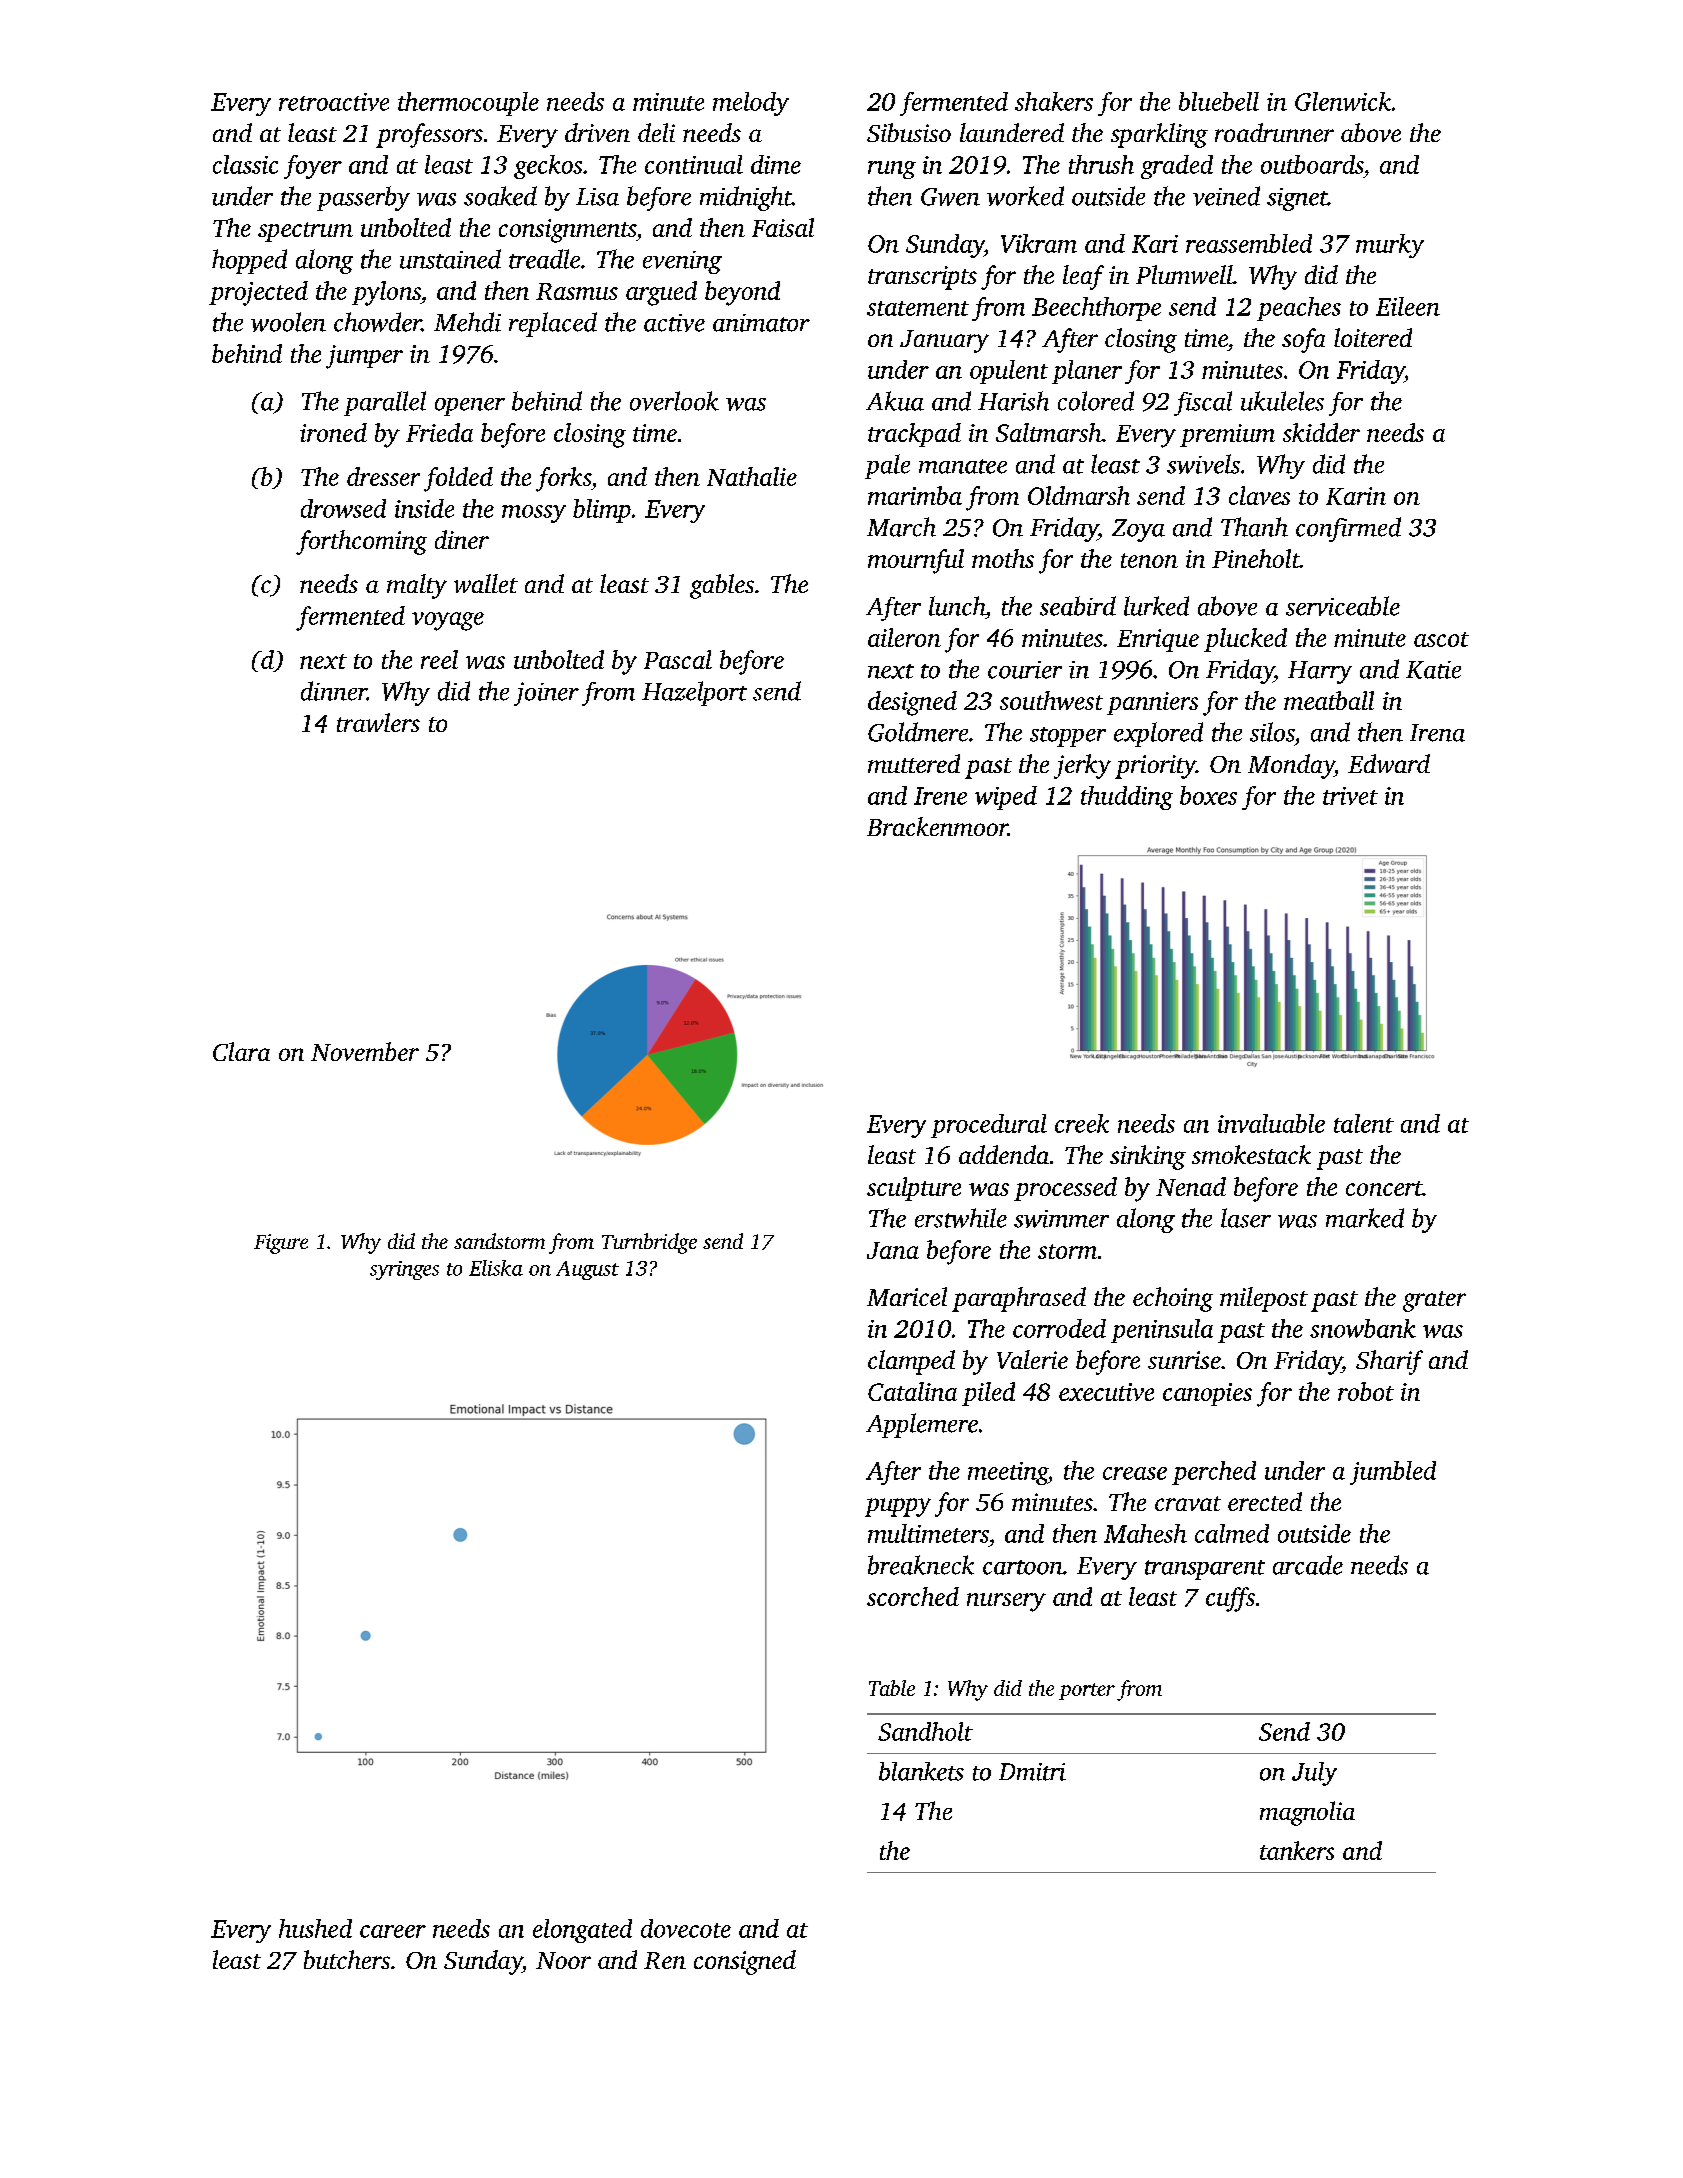 Image resolution: width=1683 pixels, height=2178 pixels. What do you see at coordinates (1207, 1394) in the screenshot?
I see `canopies` at bounding box center [1207, 1394].
